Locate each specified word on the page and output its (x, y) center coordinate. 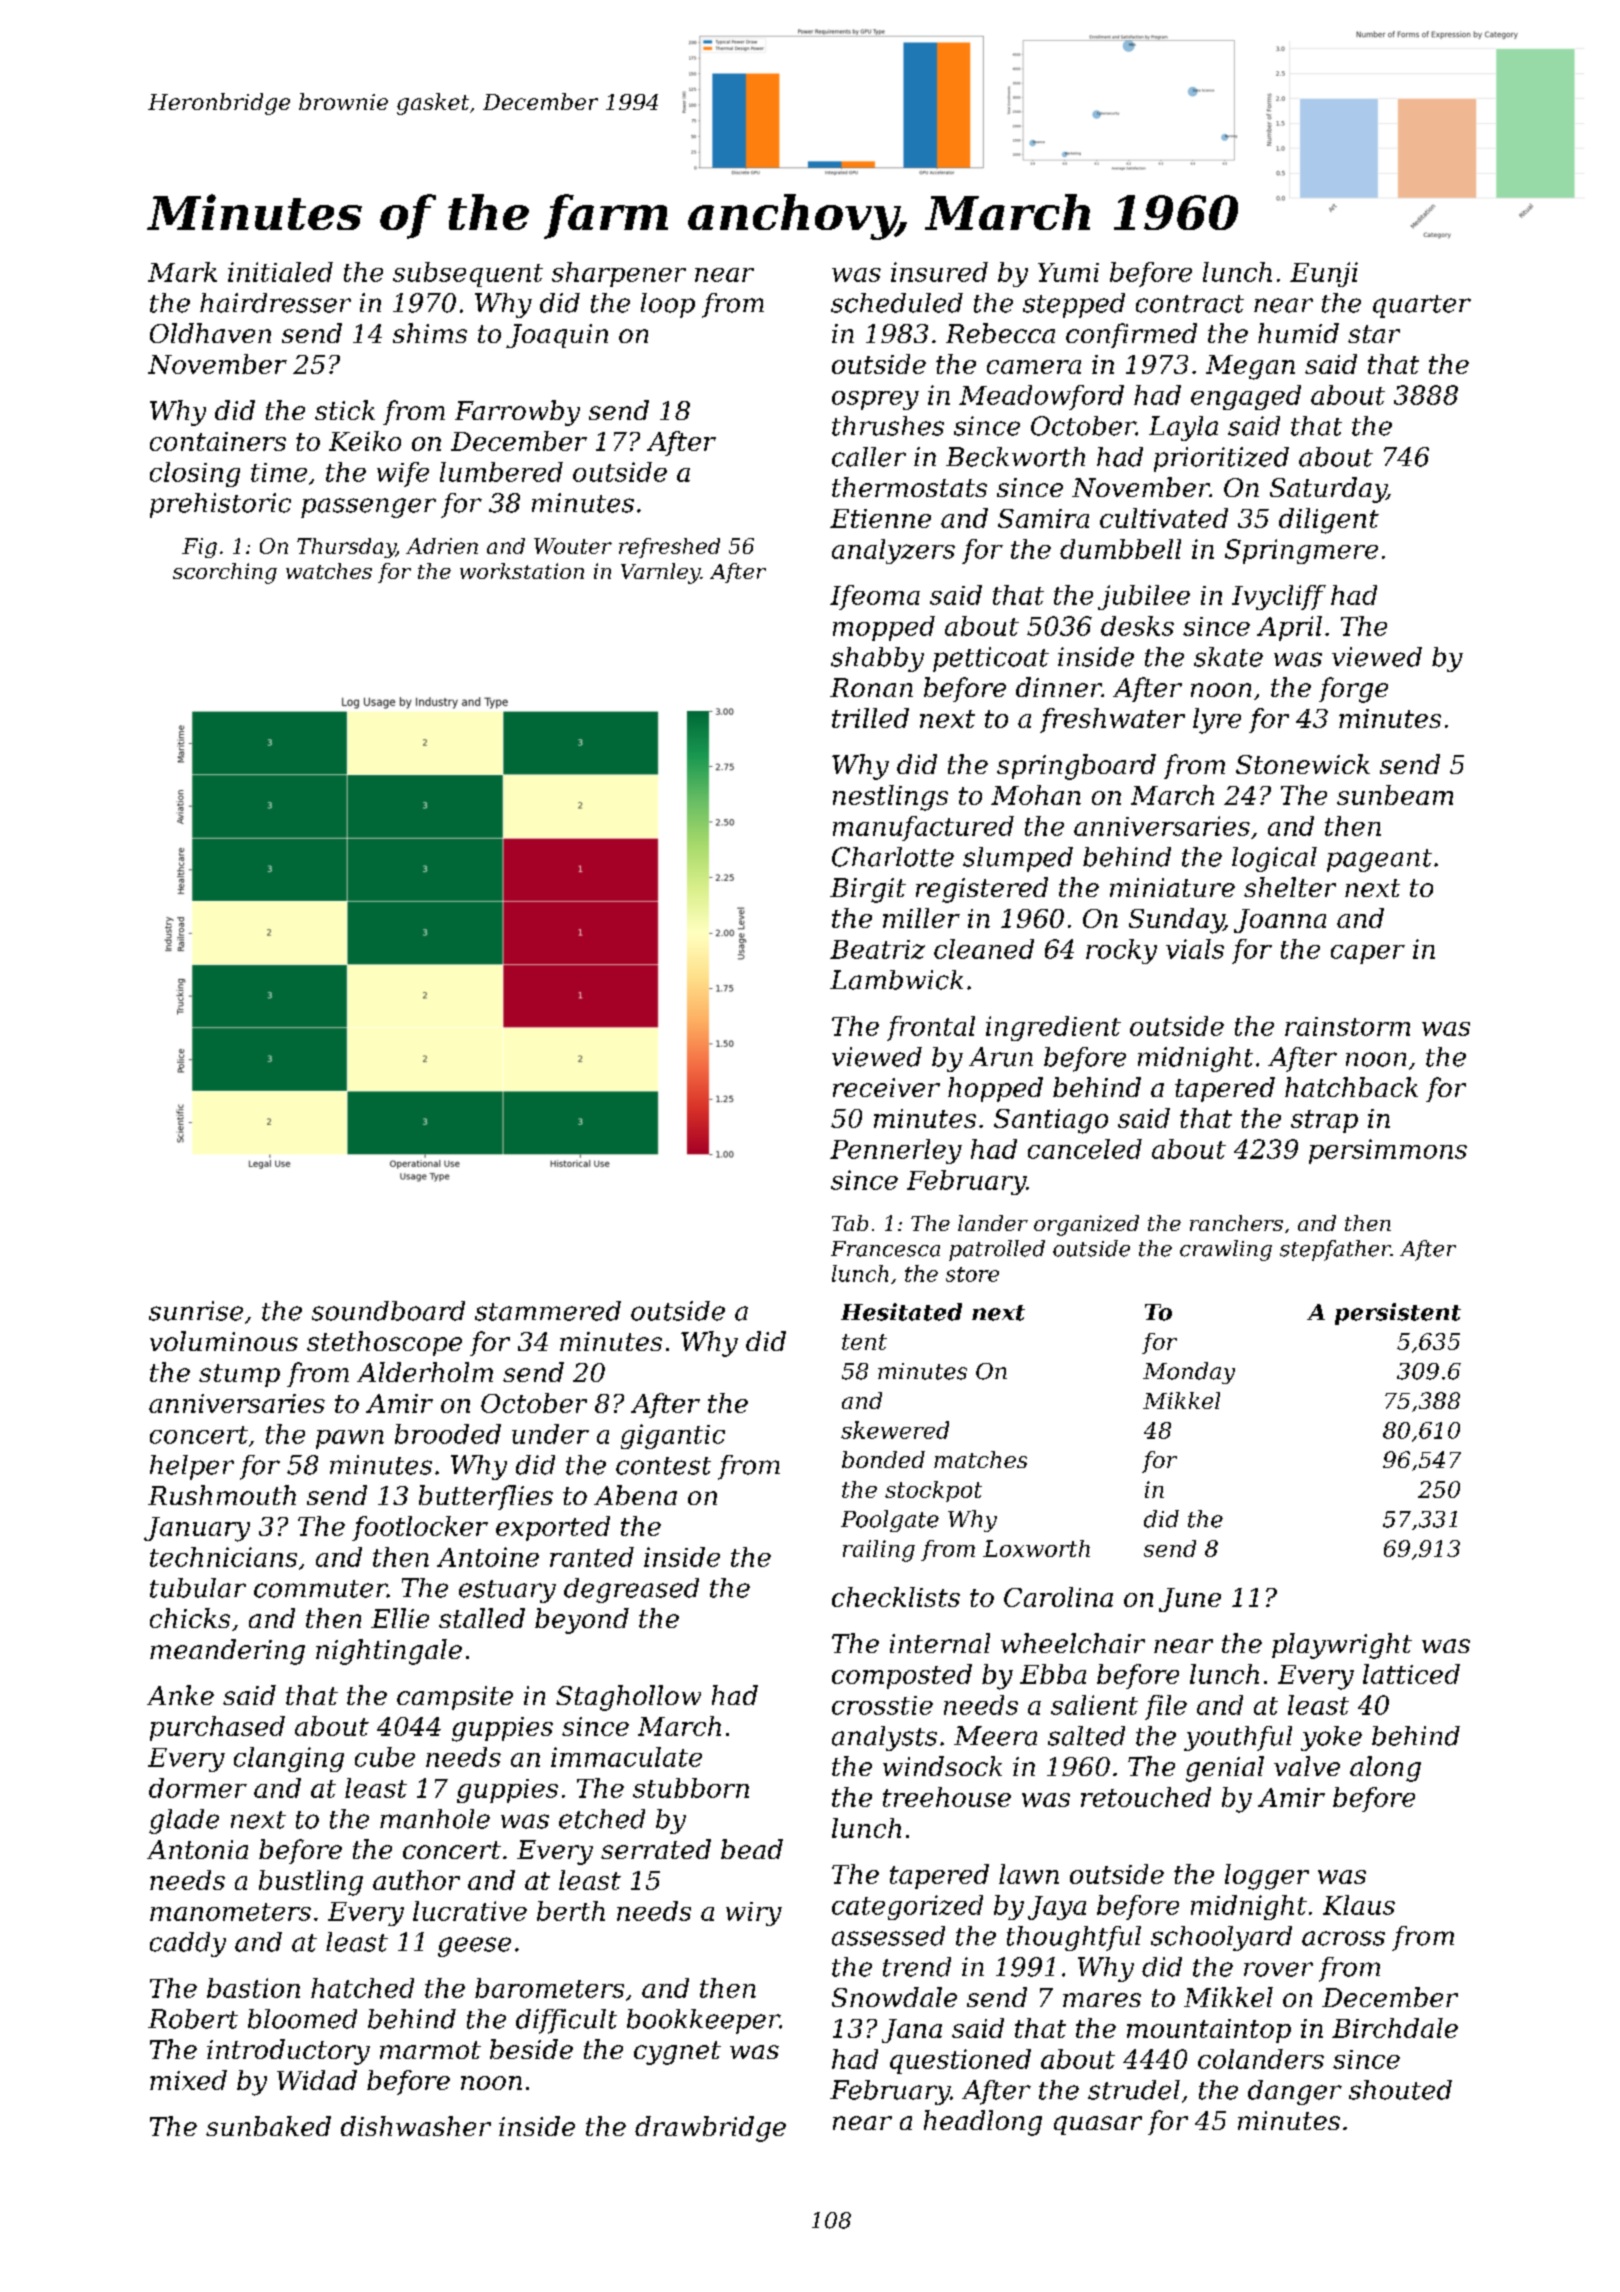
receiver (886, 1087)
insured (939, 272)
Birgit (868, 890)
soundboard (388, 1311)
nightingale (389, 1652)
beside (531, 2049)
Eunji (1324, 274)
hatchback (1351, 1087)
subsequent (468, 274)
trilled (870, 718)
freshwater (1112, 720)
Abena (635, 1495)
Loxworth (1036, 1548)
